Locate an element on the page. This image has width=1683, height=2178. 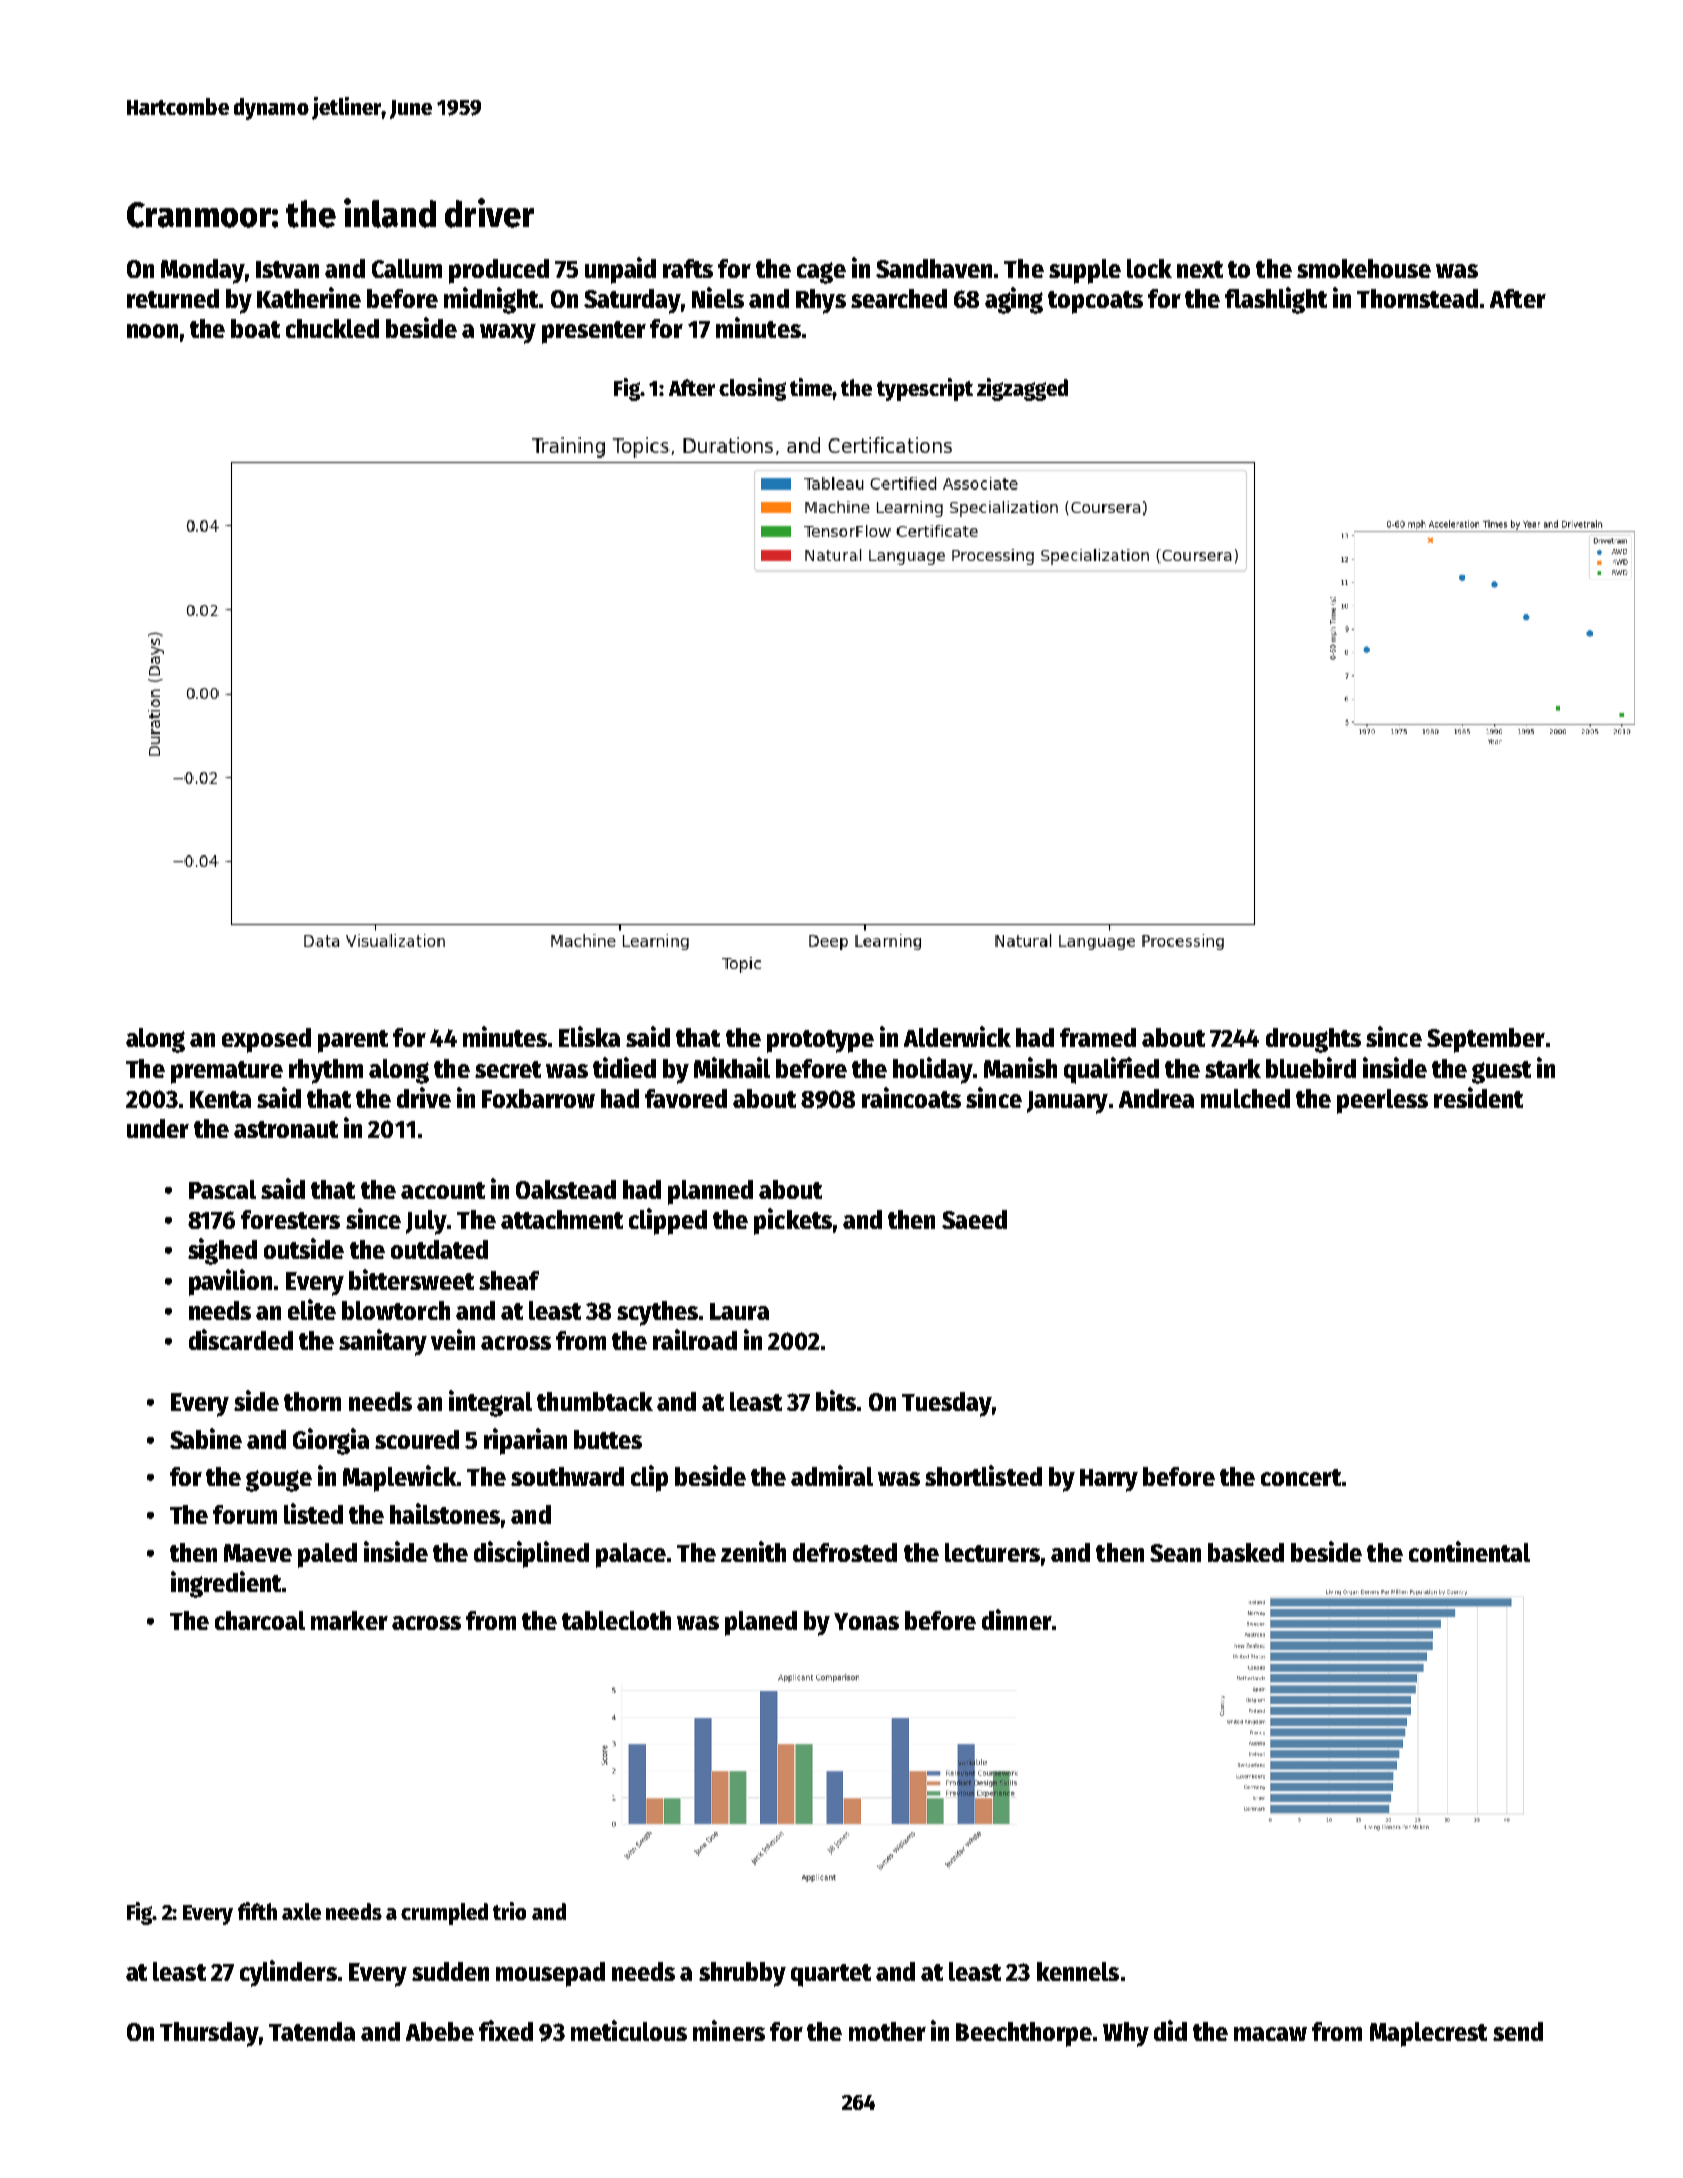
continental is located at coordinates (1469, 1551).
